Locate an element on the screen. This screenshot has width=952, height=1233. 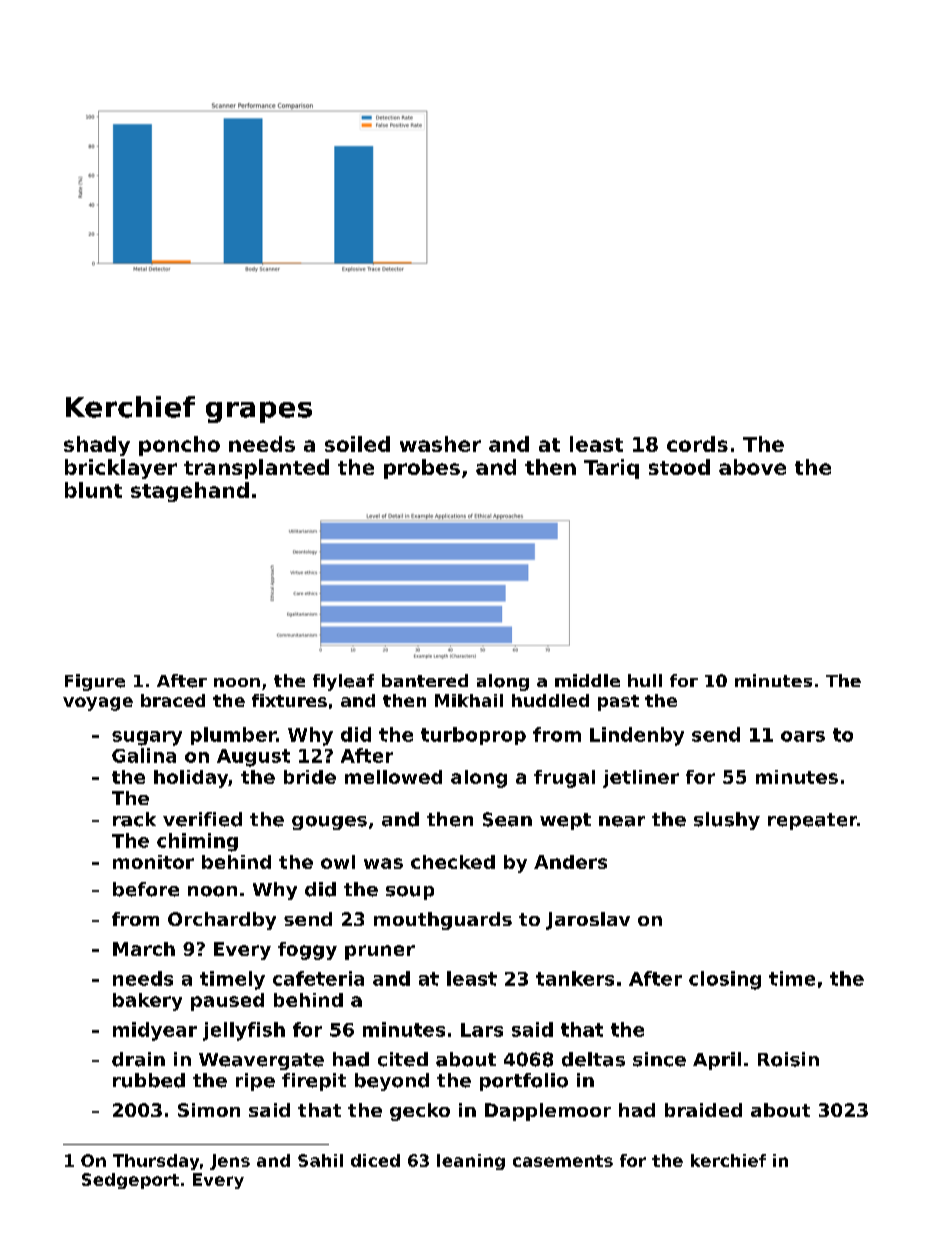
diced is located at coordinates (375, 1160).
